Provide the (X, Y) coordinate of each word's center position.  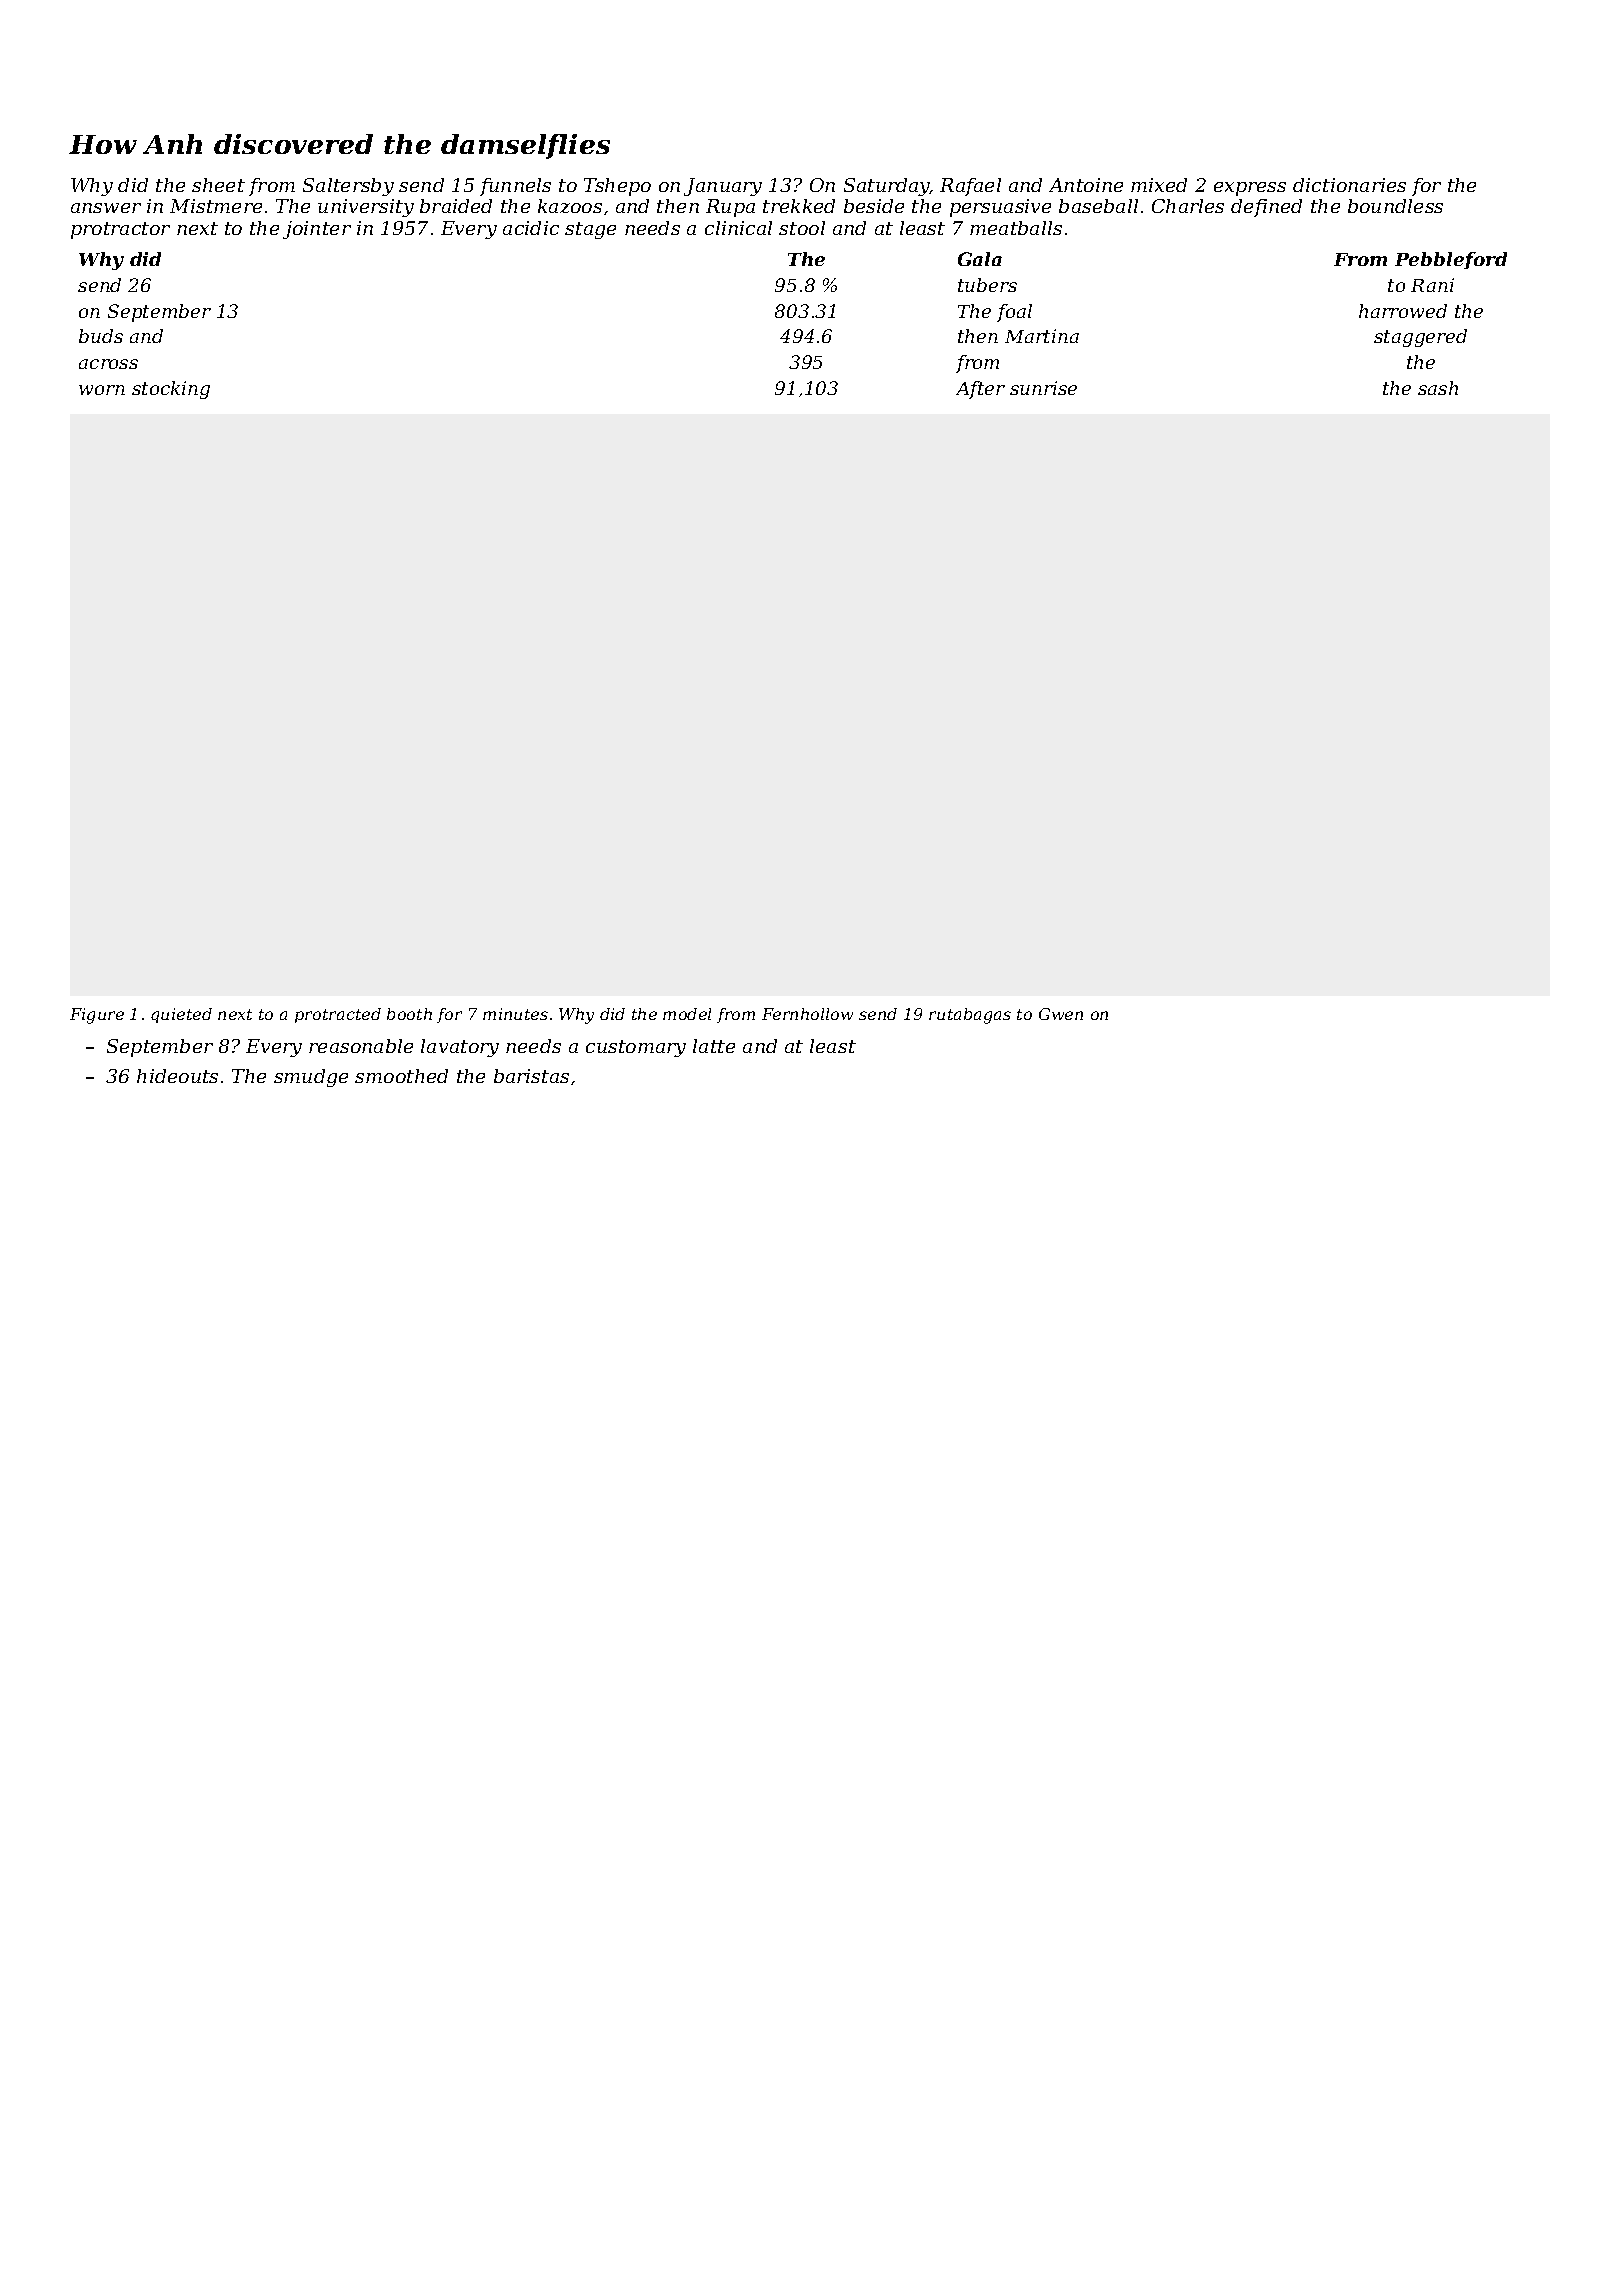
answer (106, 208)
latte (714, 1046)
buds (101, 336)
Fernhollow (807, 1014)
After (980, 390)
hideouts (177, 1076)
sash (1438, 388)
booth (409, 1014)
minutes (515, 1014)
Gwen (1061, 1014)
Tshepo (617, 187)
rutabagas (970, 1016)
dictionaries (1349, 185)
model (687, 1014)
